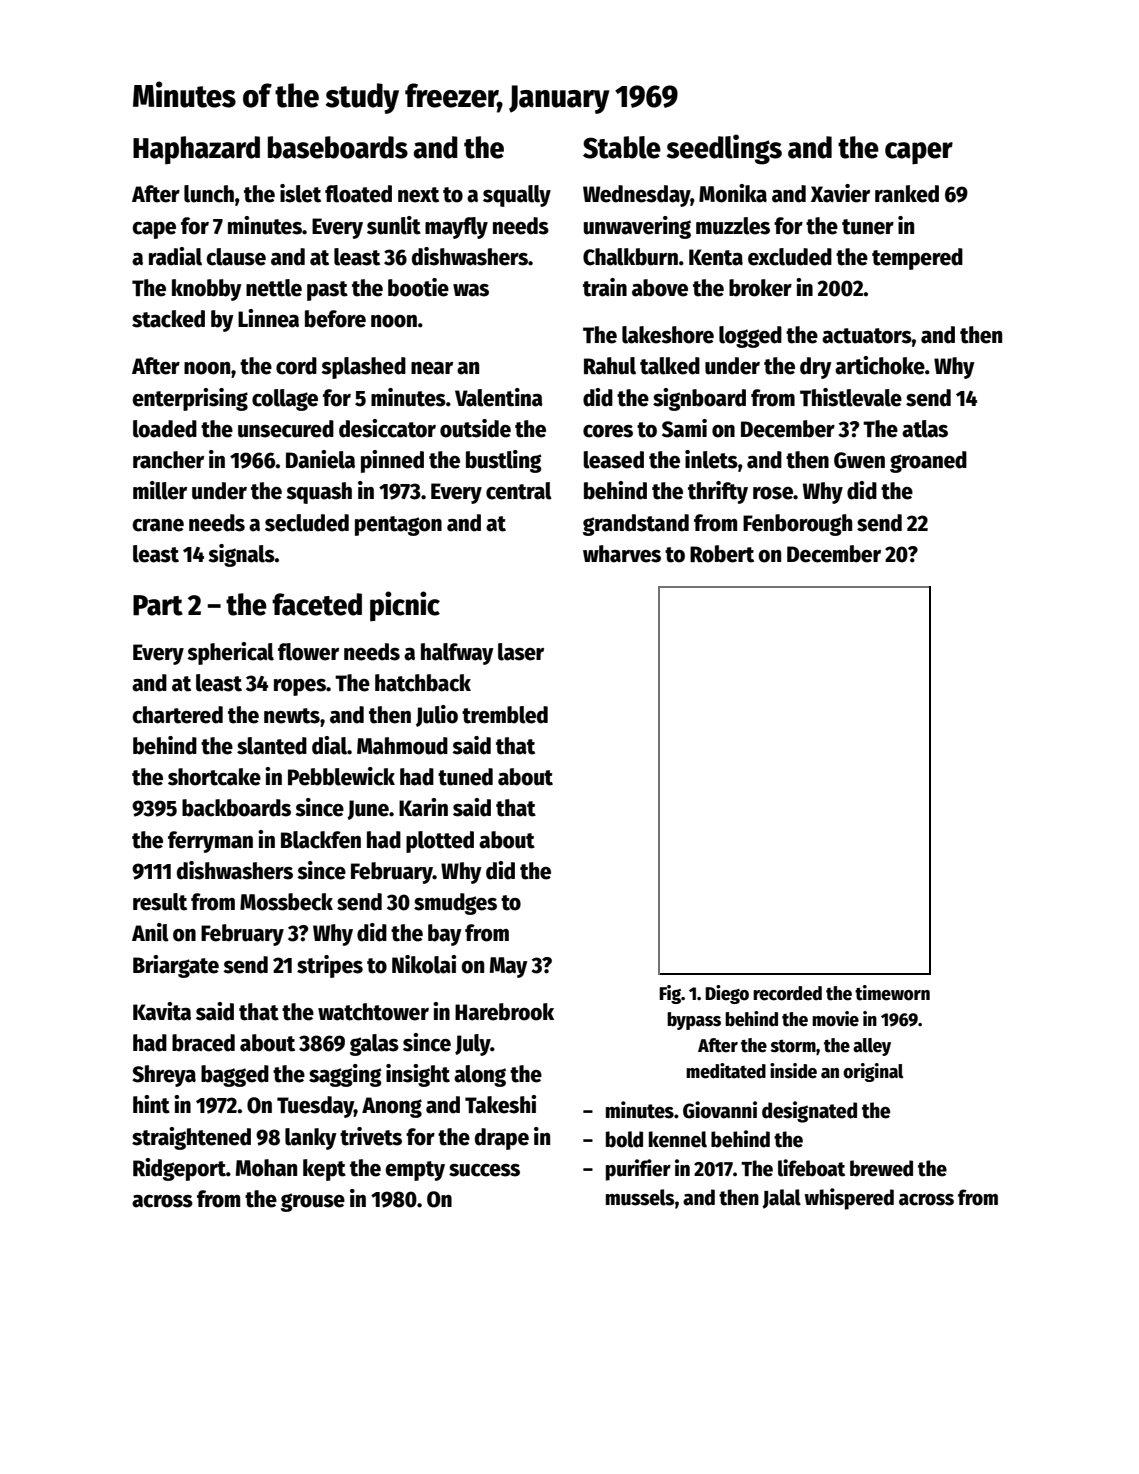  What do you see at coordinates (196, 150) in the image?
I see `Haphazard` at bounding box center [196, 150].
